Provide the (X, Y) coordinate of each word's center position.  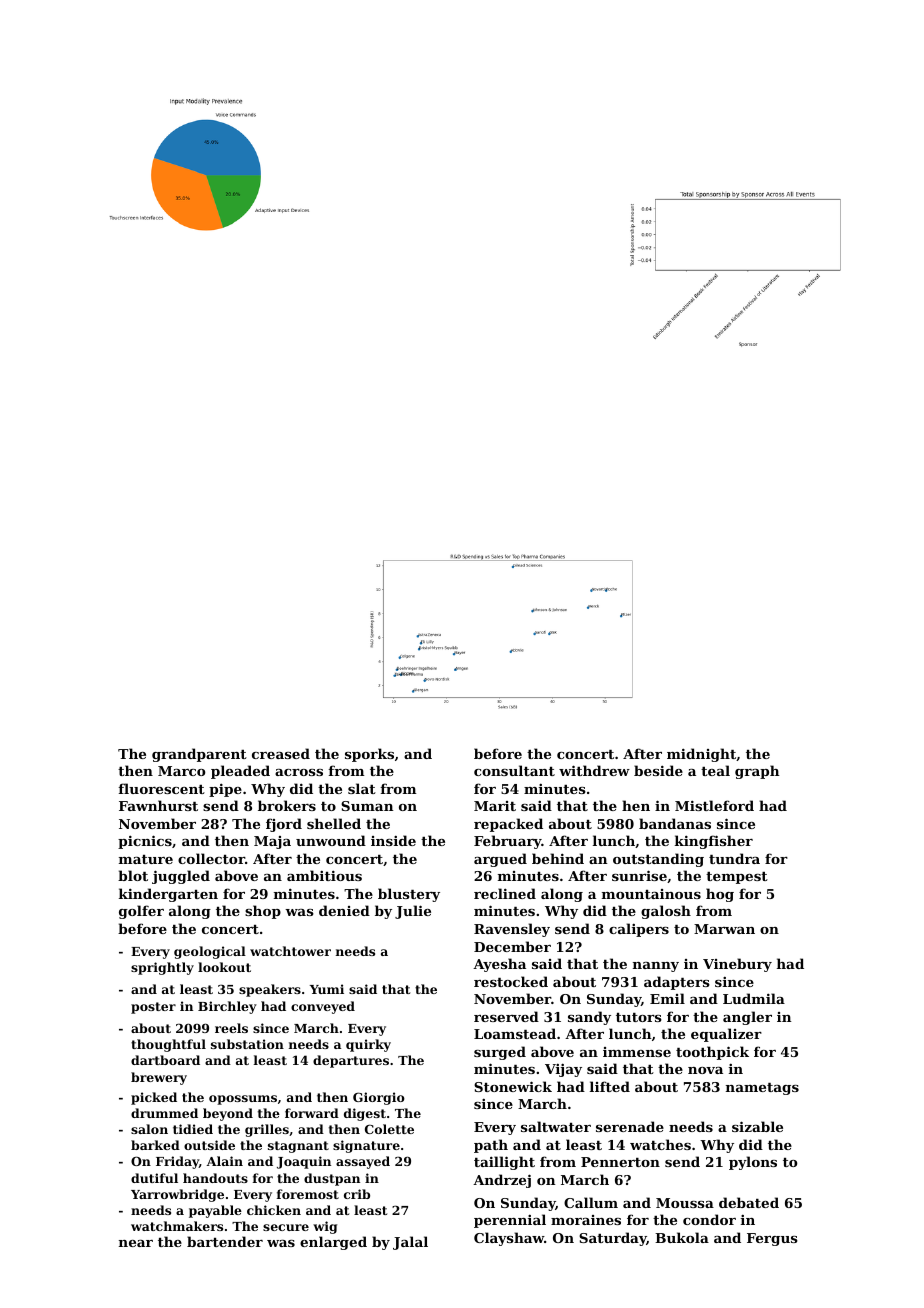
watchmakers (177, 1226)
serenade (630, 1126)
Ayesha (499, 965)
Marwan (724, 929)
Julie (413, 912)
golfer (141, 912)
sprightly (162, 968)
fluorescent (162, 788)
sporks (369, 755)
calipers (639, 930)
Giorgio (379, 1098)
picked (154, 1098)
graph (757, 772)
